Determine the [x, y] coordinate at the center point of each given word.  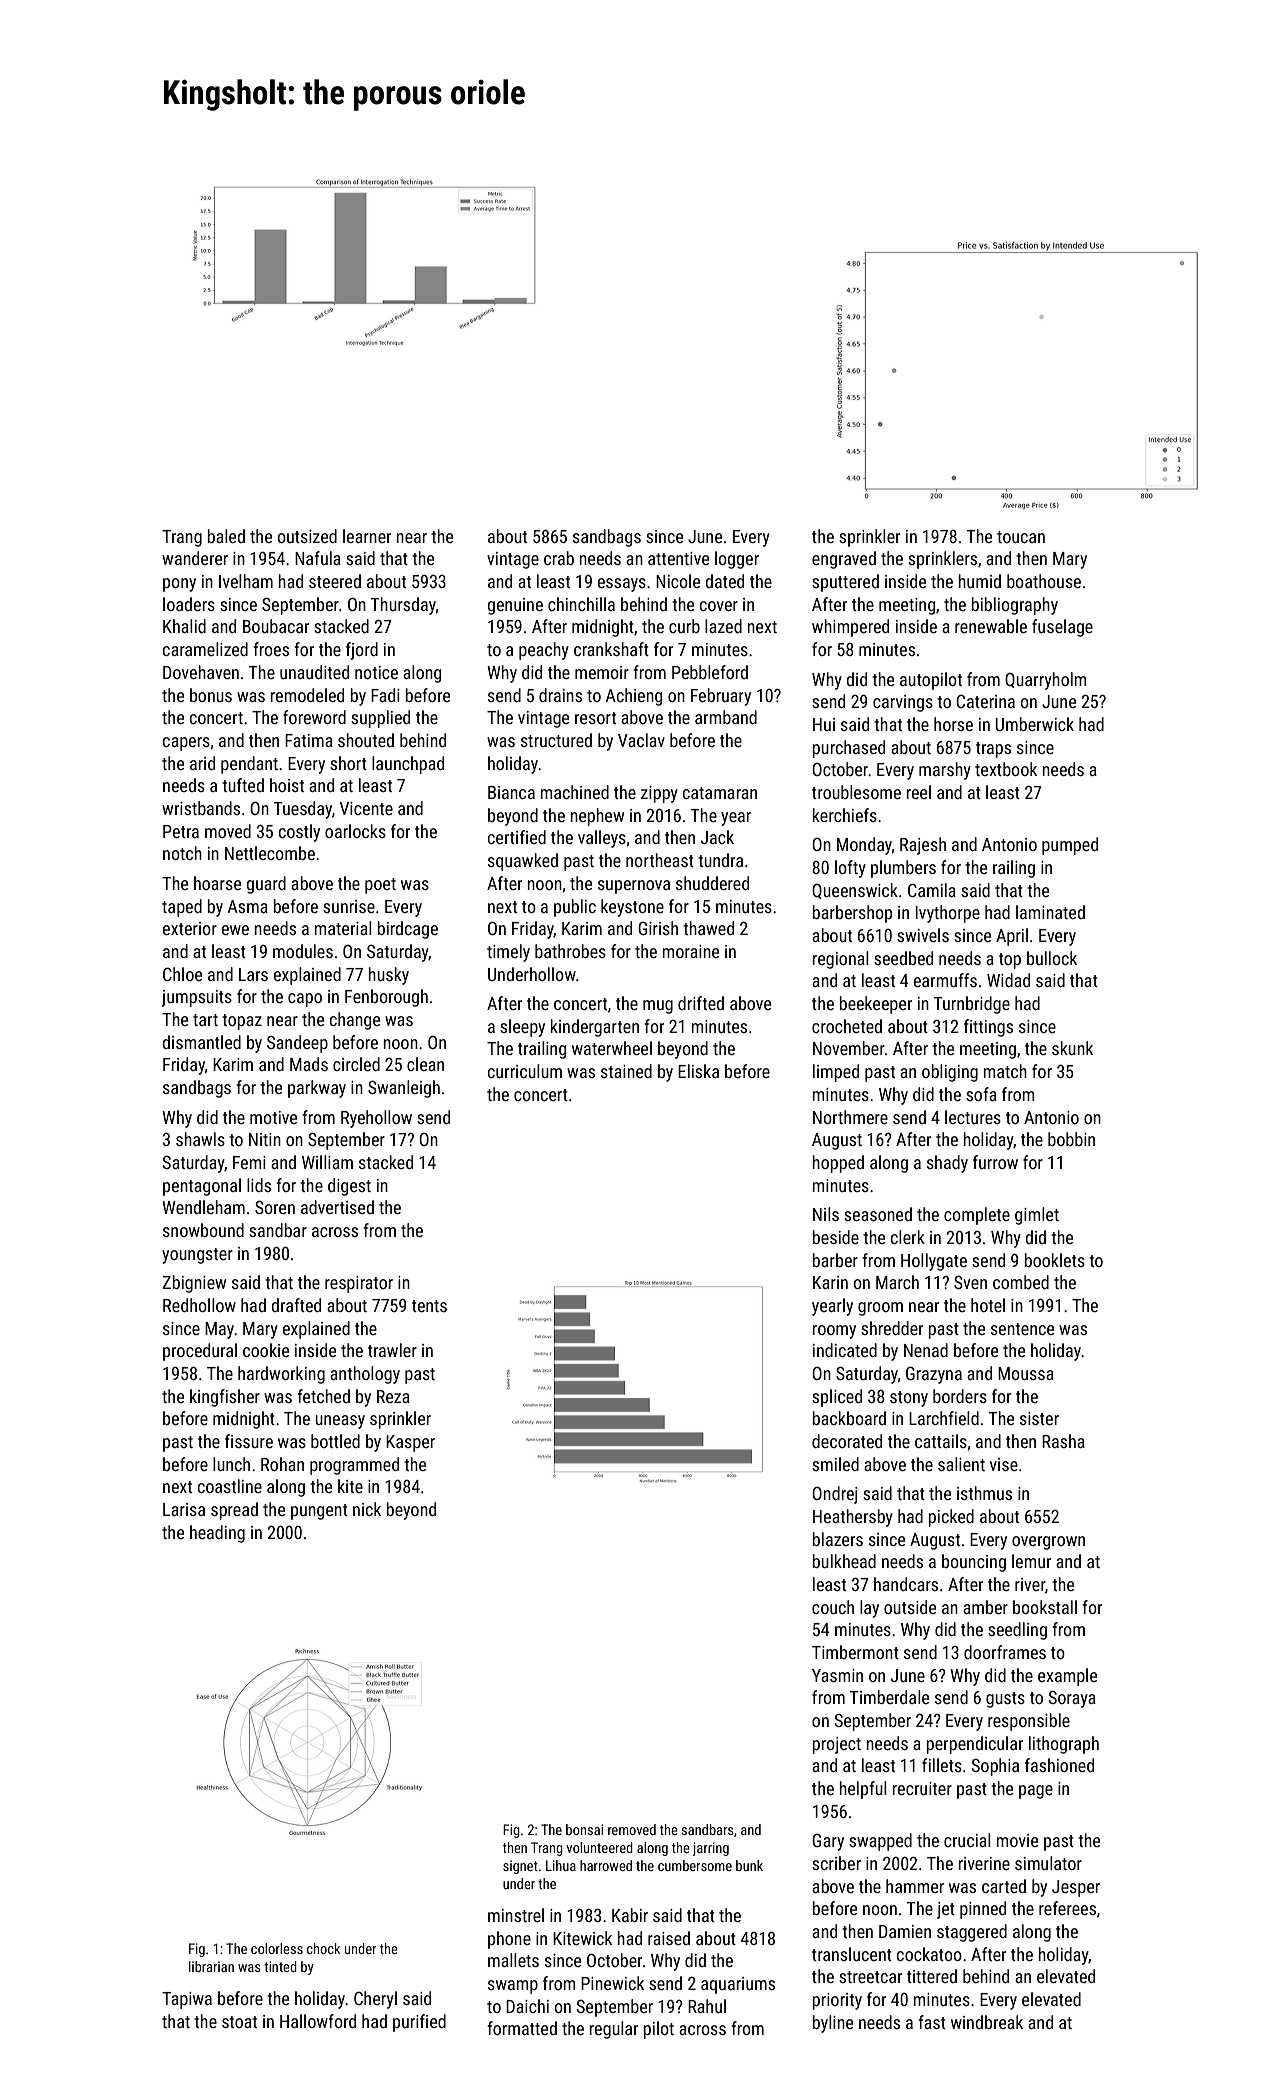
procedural [200, 1352]
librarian [211, 1966]
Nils [826, 1214]
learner [367, 536]
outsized [307, 536]
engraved [844, 560]
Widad [1008, 980]
